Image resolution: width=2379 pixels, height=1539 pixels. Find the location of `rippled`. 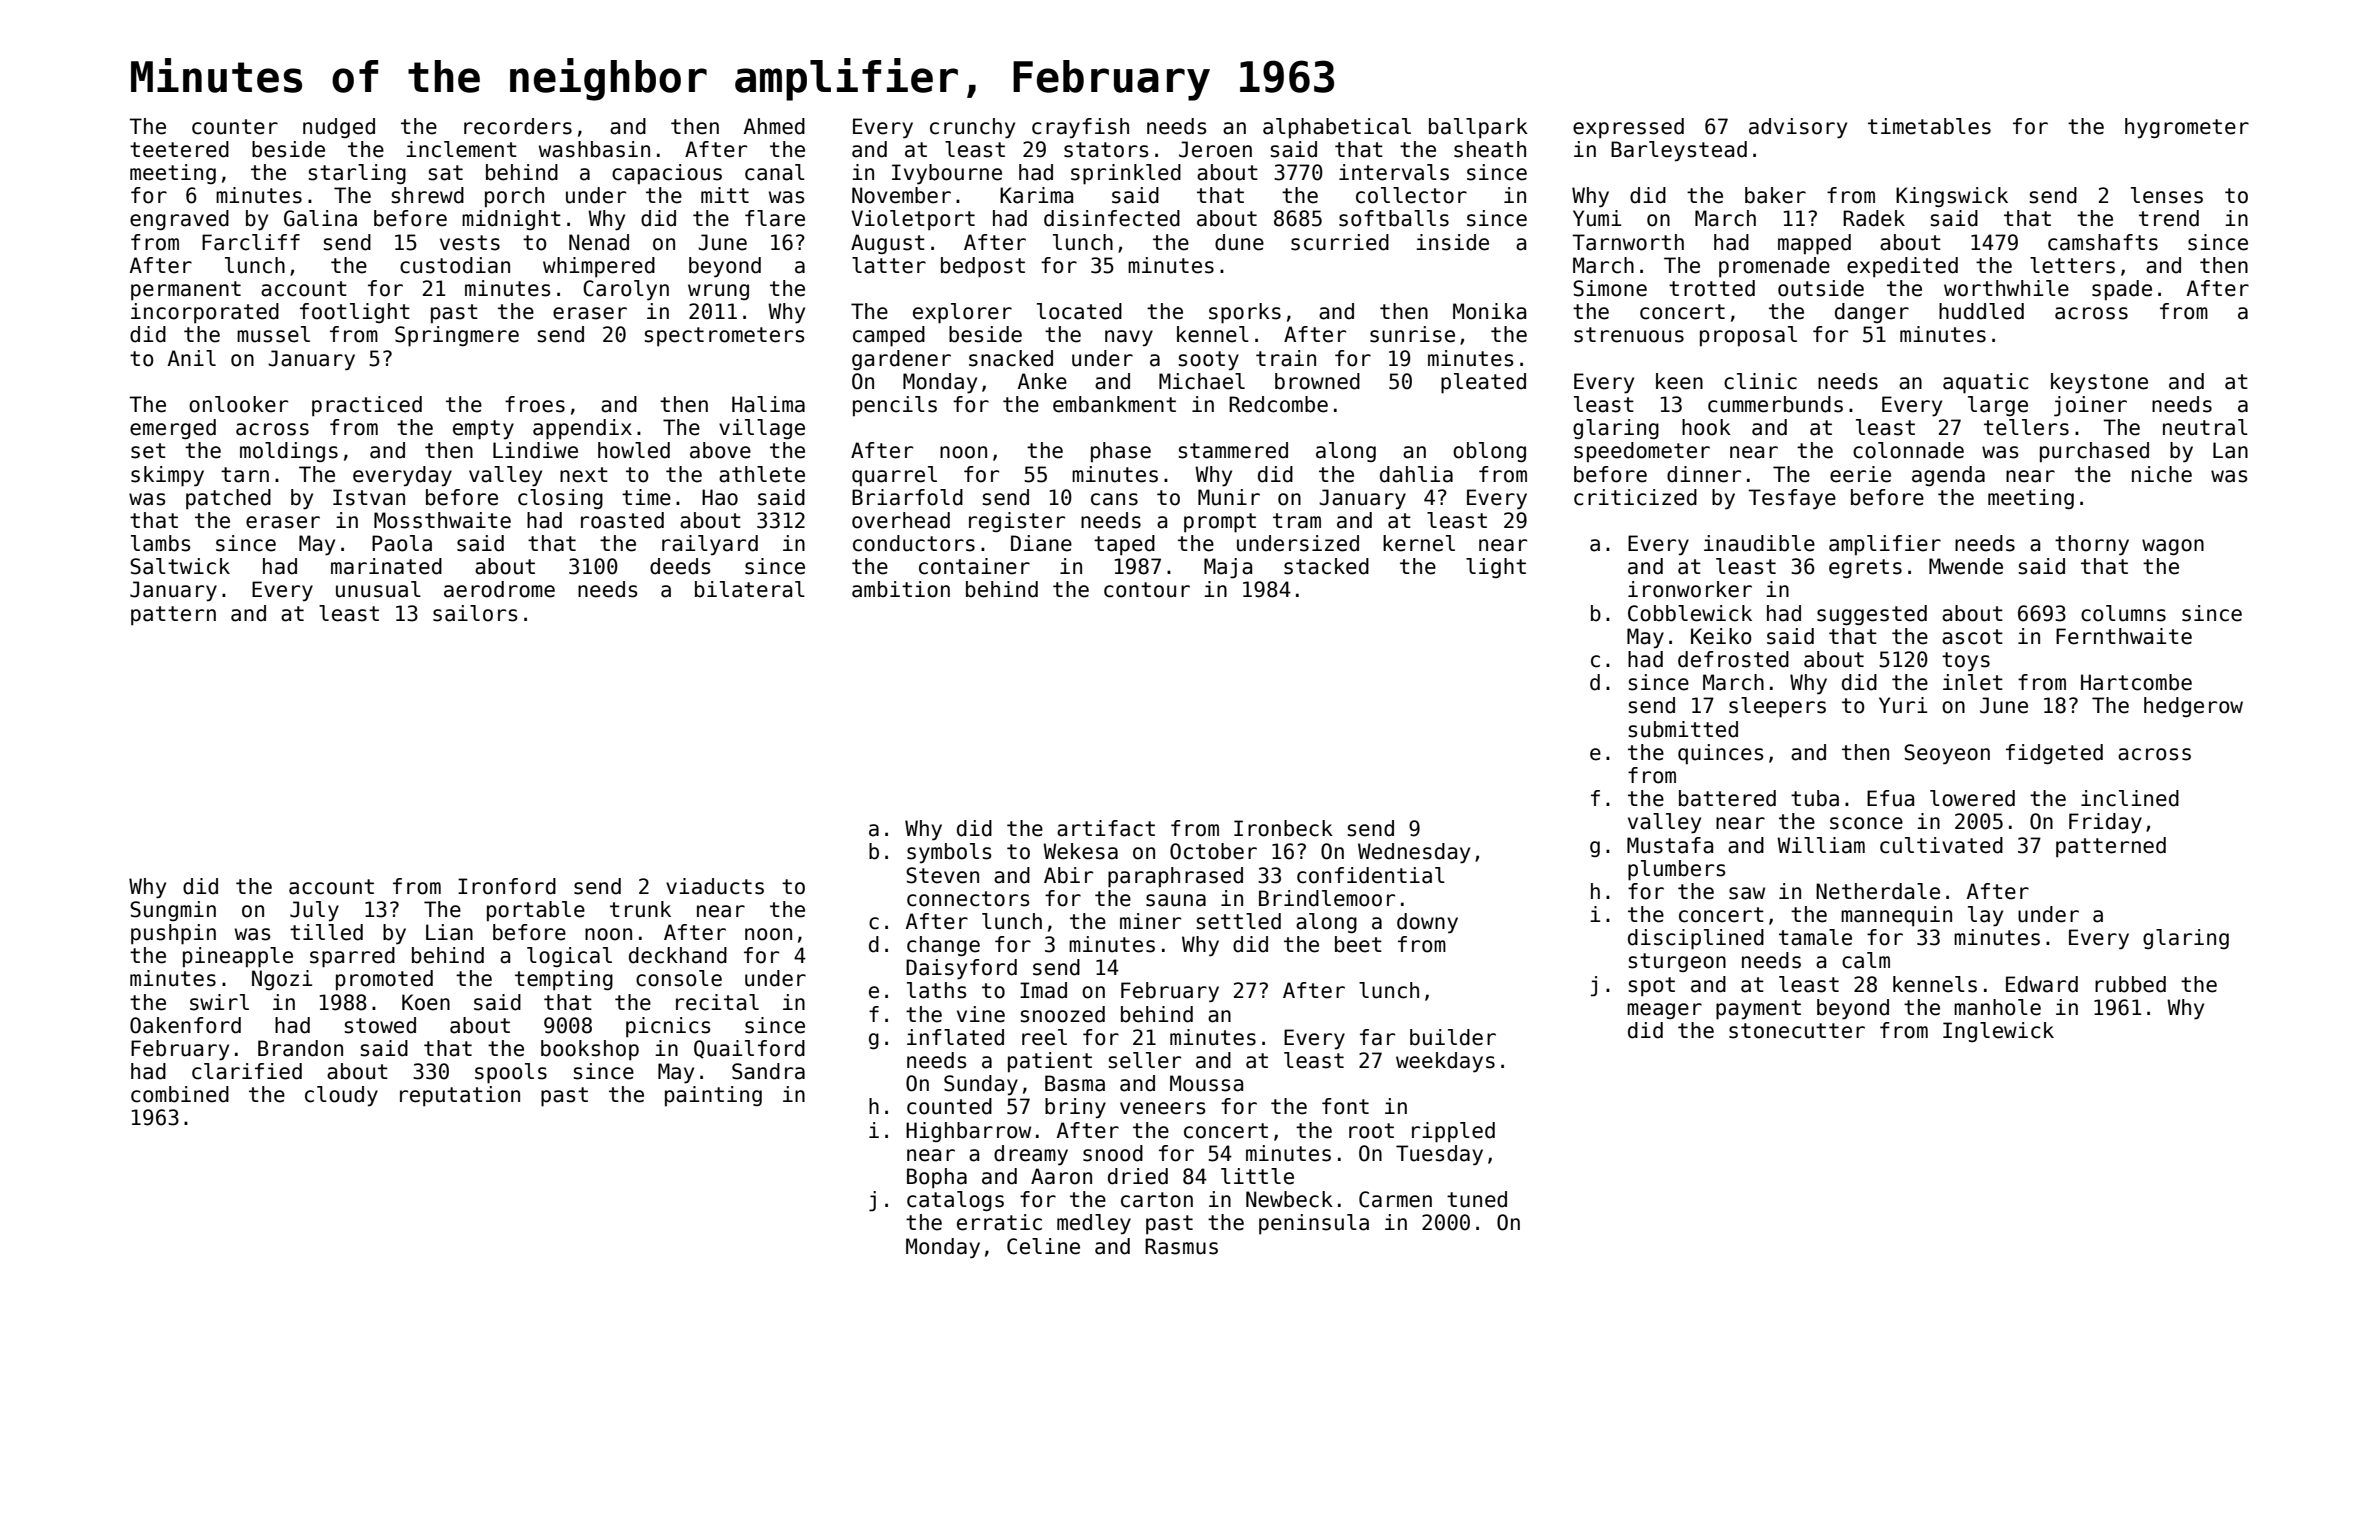

rippled is located at coordinates (1453, 1132).
